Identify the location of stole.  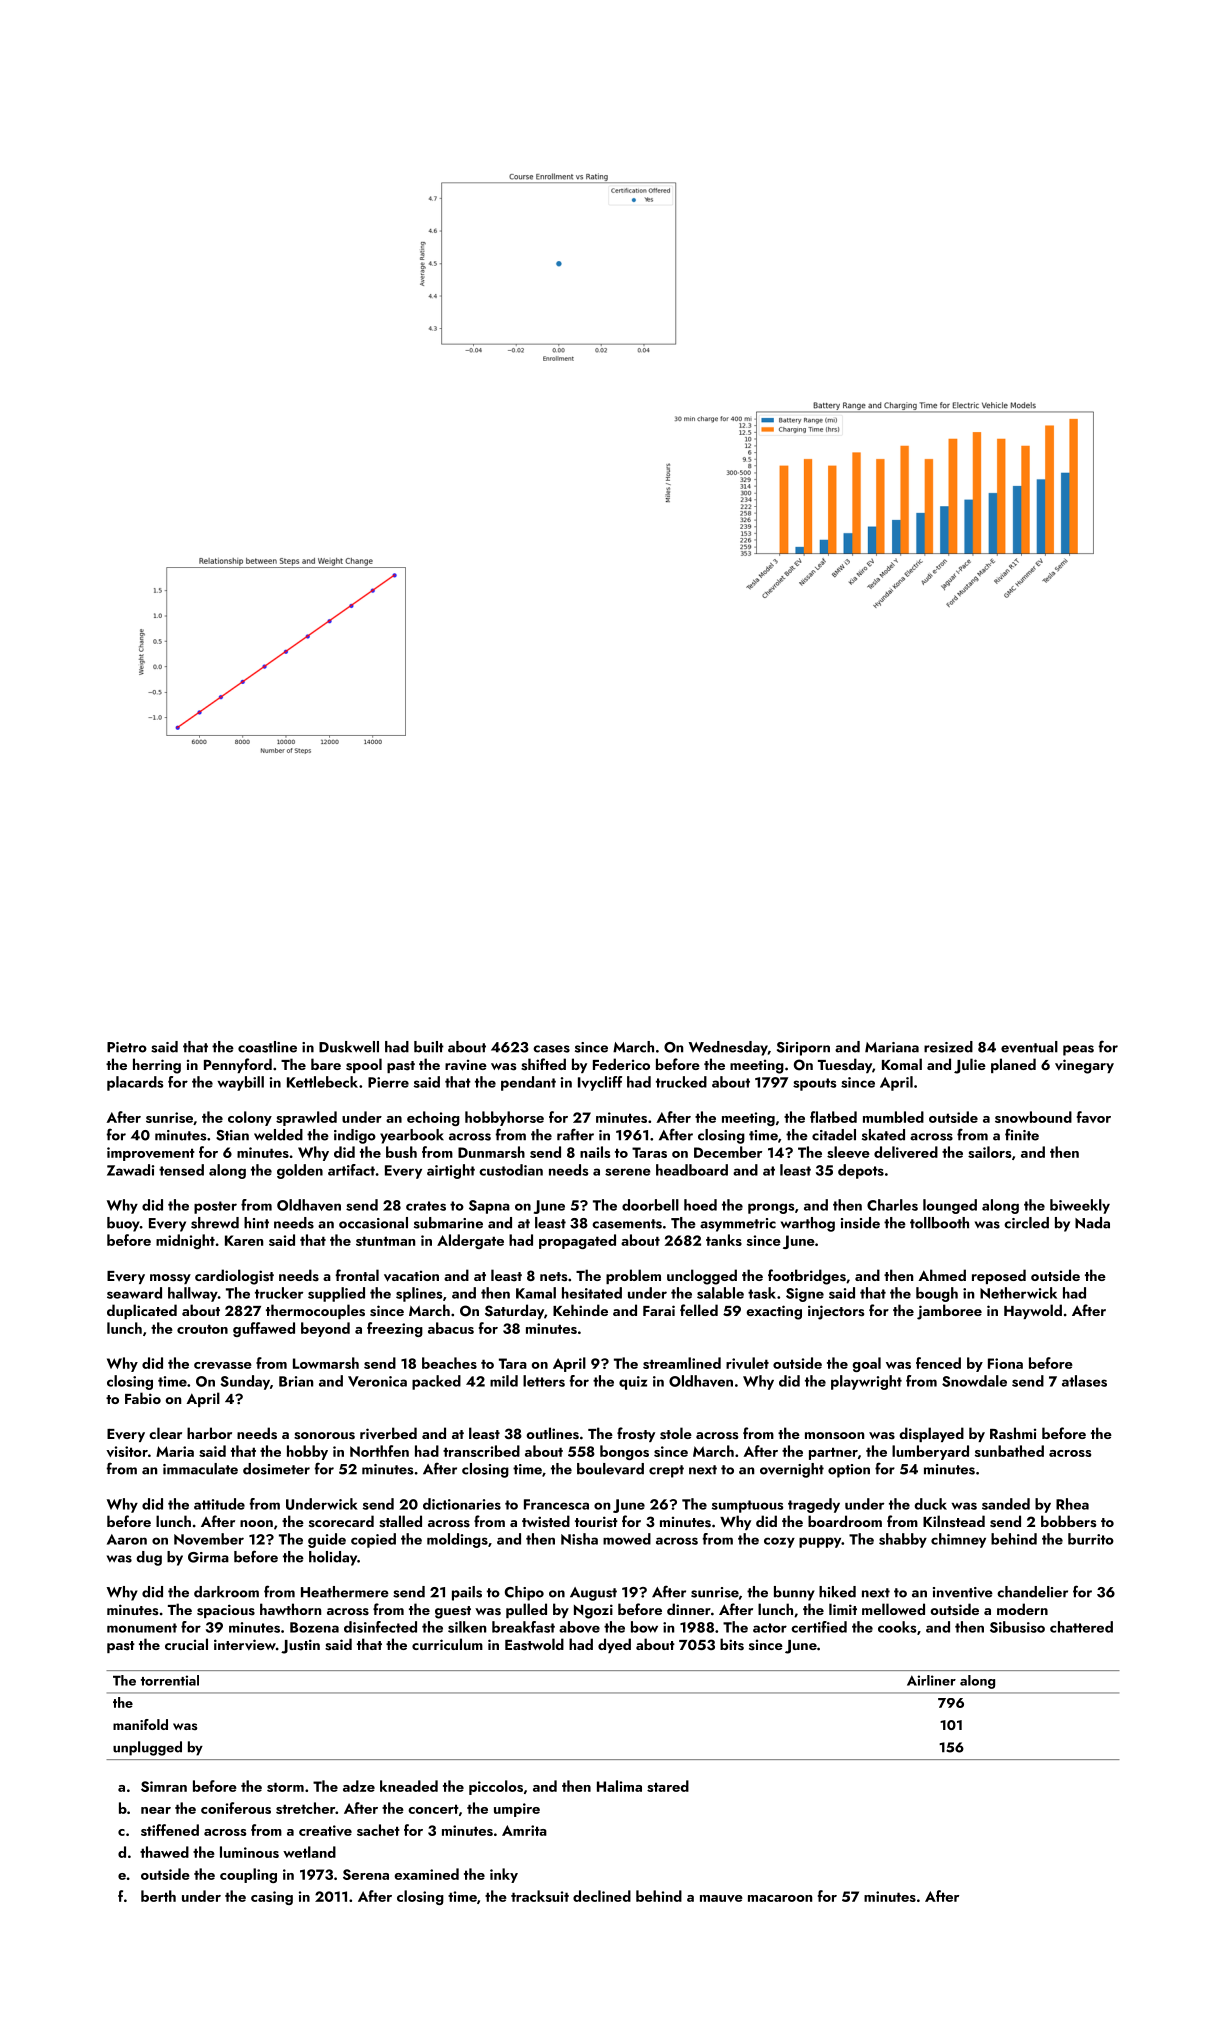
(676, 1433).
